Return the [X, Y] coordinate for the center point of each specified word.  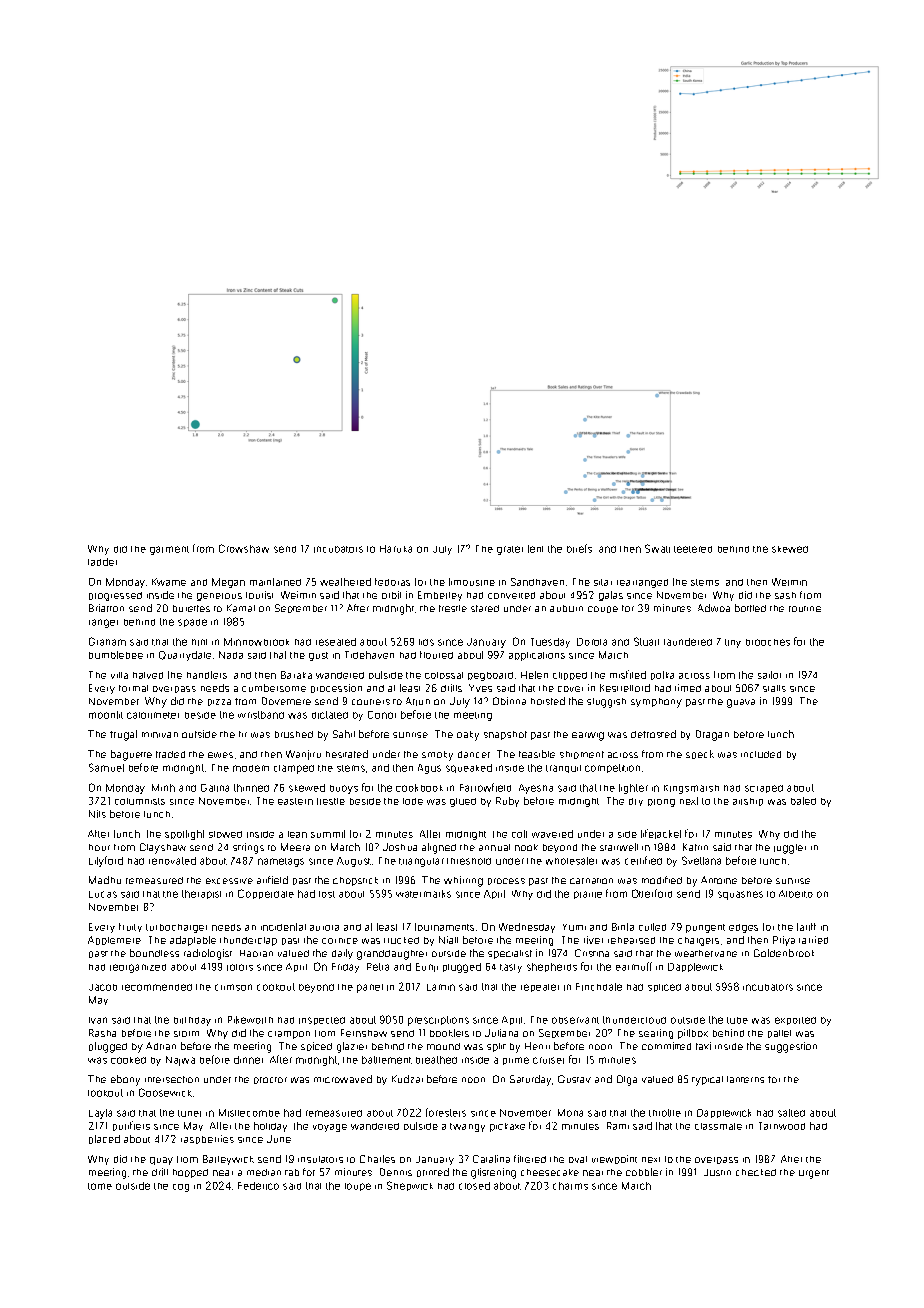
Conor [382, 715]
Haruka [396, 549]
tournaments [444, 927]
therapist [201, 894]
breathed [436, 1060]
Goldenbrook [784, 953]
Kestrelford [625, 688]
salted [791, 1113]
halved [148, 675]
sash [785, 595]
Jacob [103, 987]
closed [474, 1186]
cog [181, 1188]
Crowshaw [244, 548]
